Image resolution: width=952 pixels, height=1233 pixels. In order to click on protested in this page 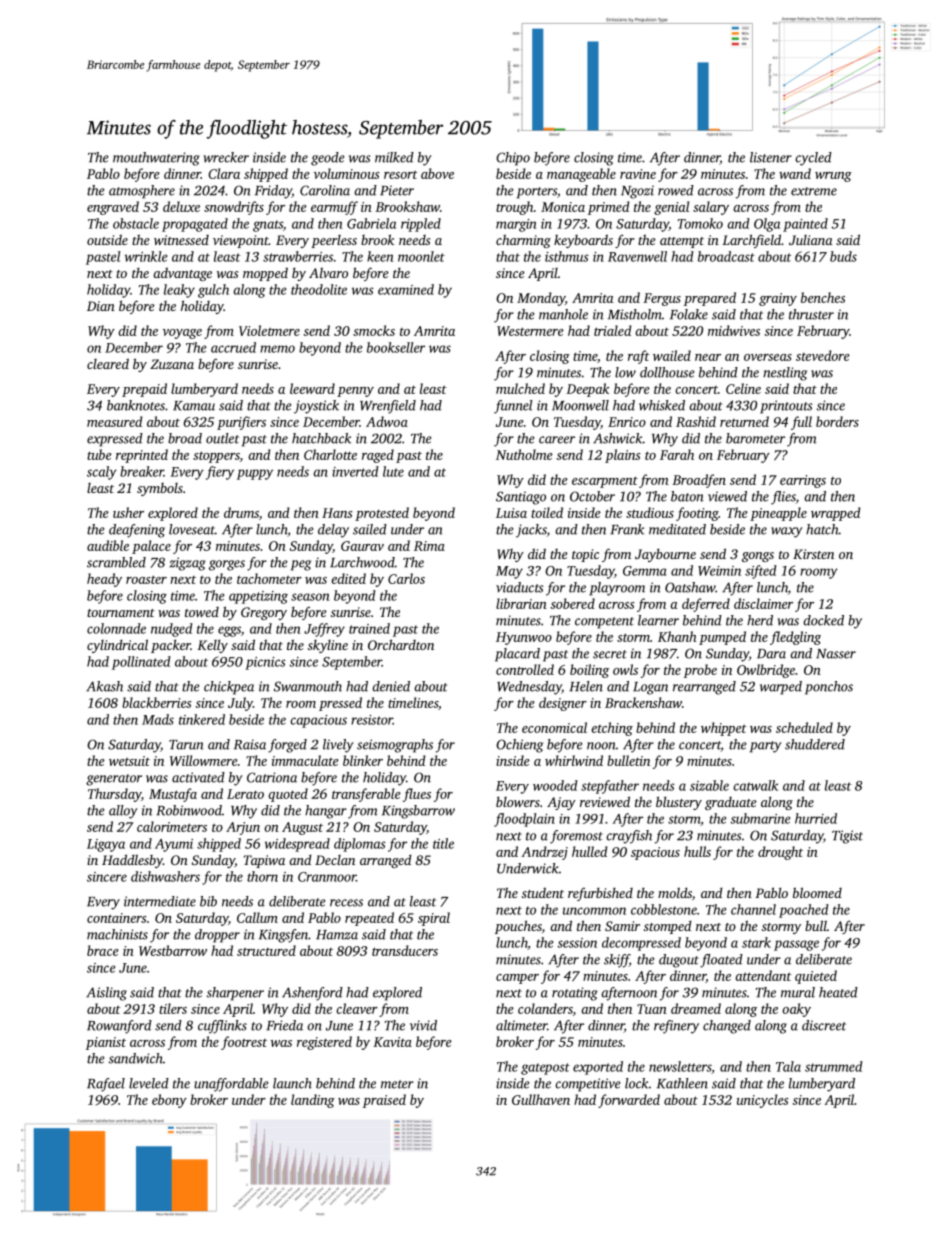, I will do `click(382, 514)`.
